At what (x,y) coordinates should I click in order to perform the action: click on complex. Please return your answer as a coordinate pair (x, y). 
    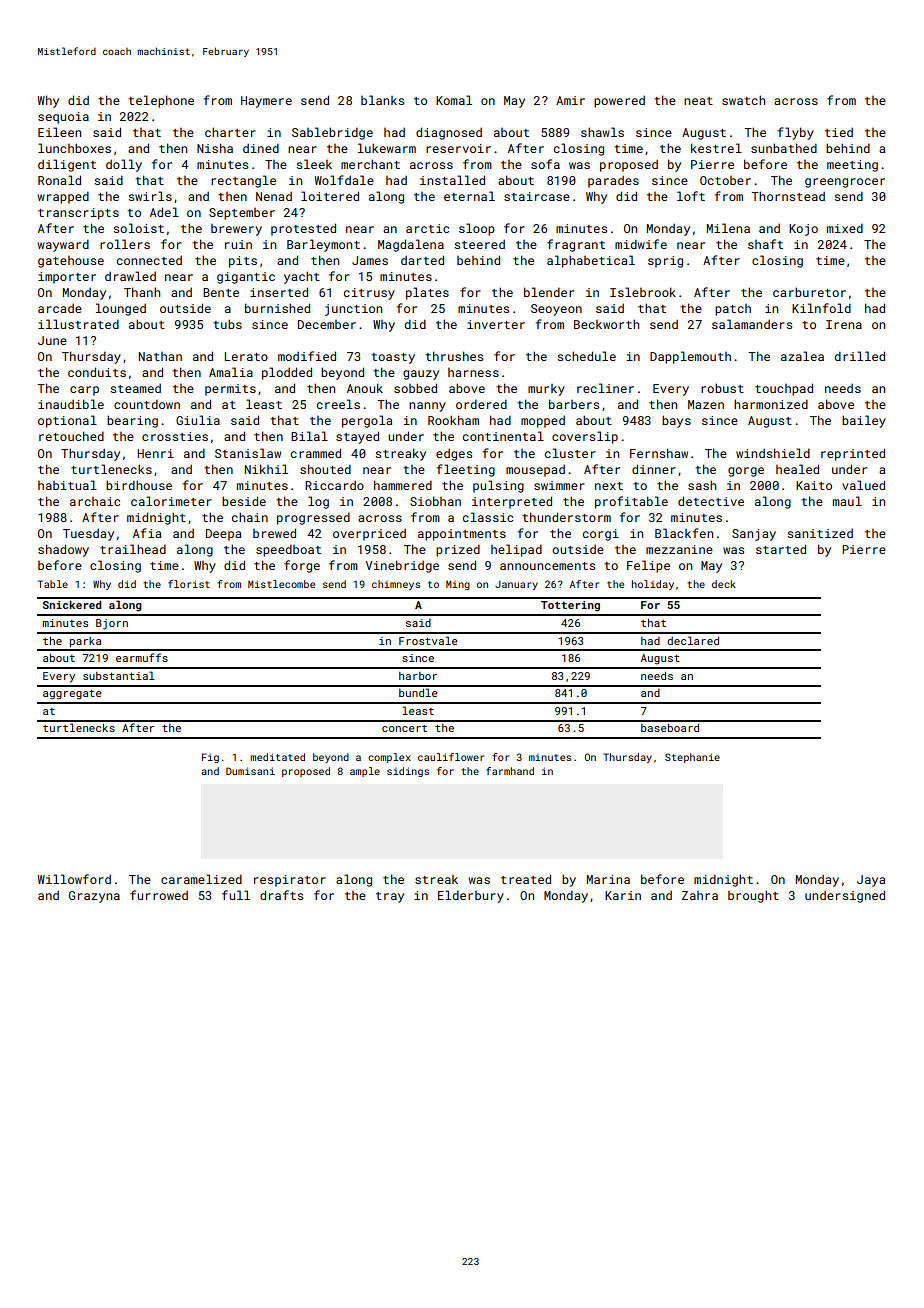
    Looking at the image, I should click on (389, 758).
